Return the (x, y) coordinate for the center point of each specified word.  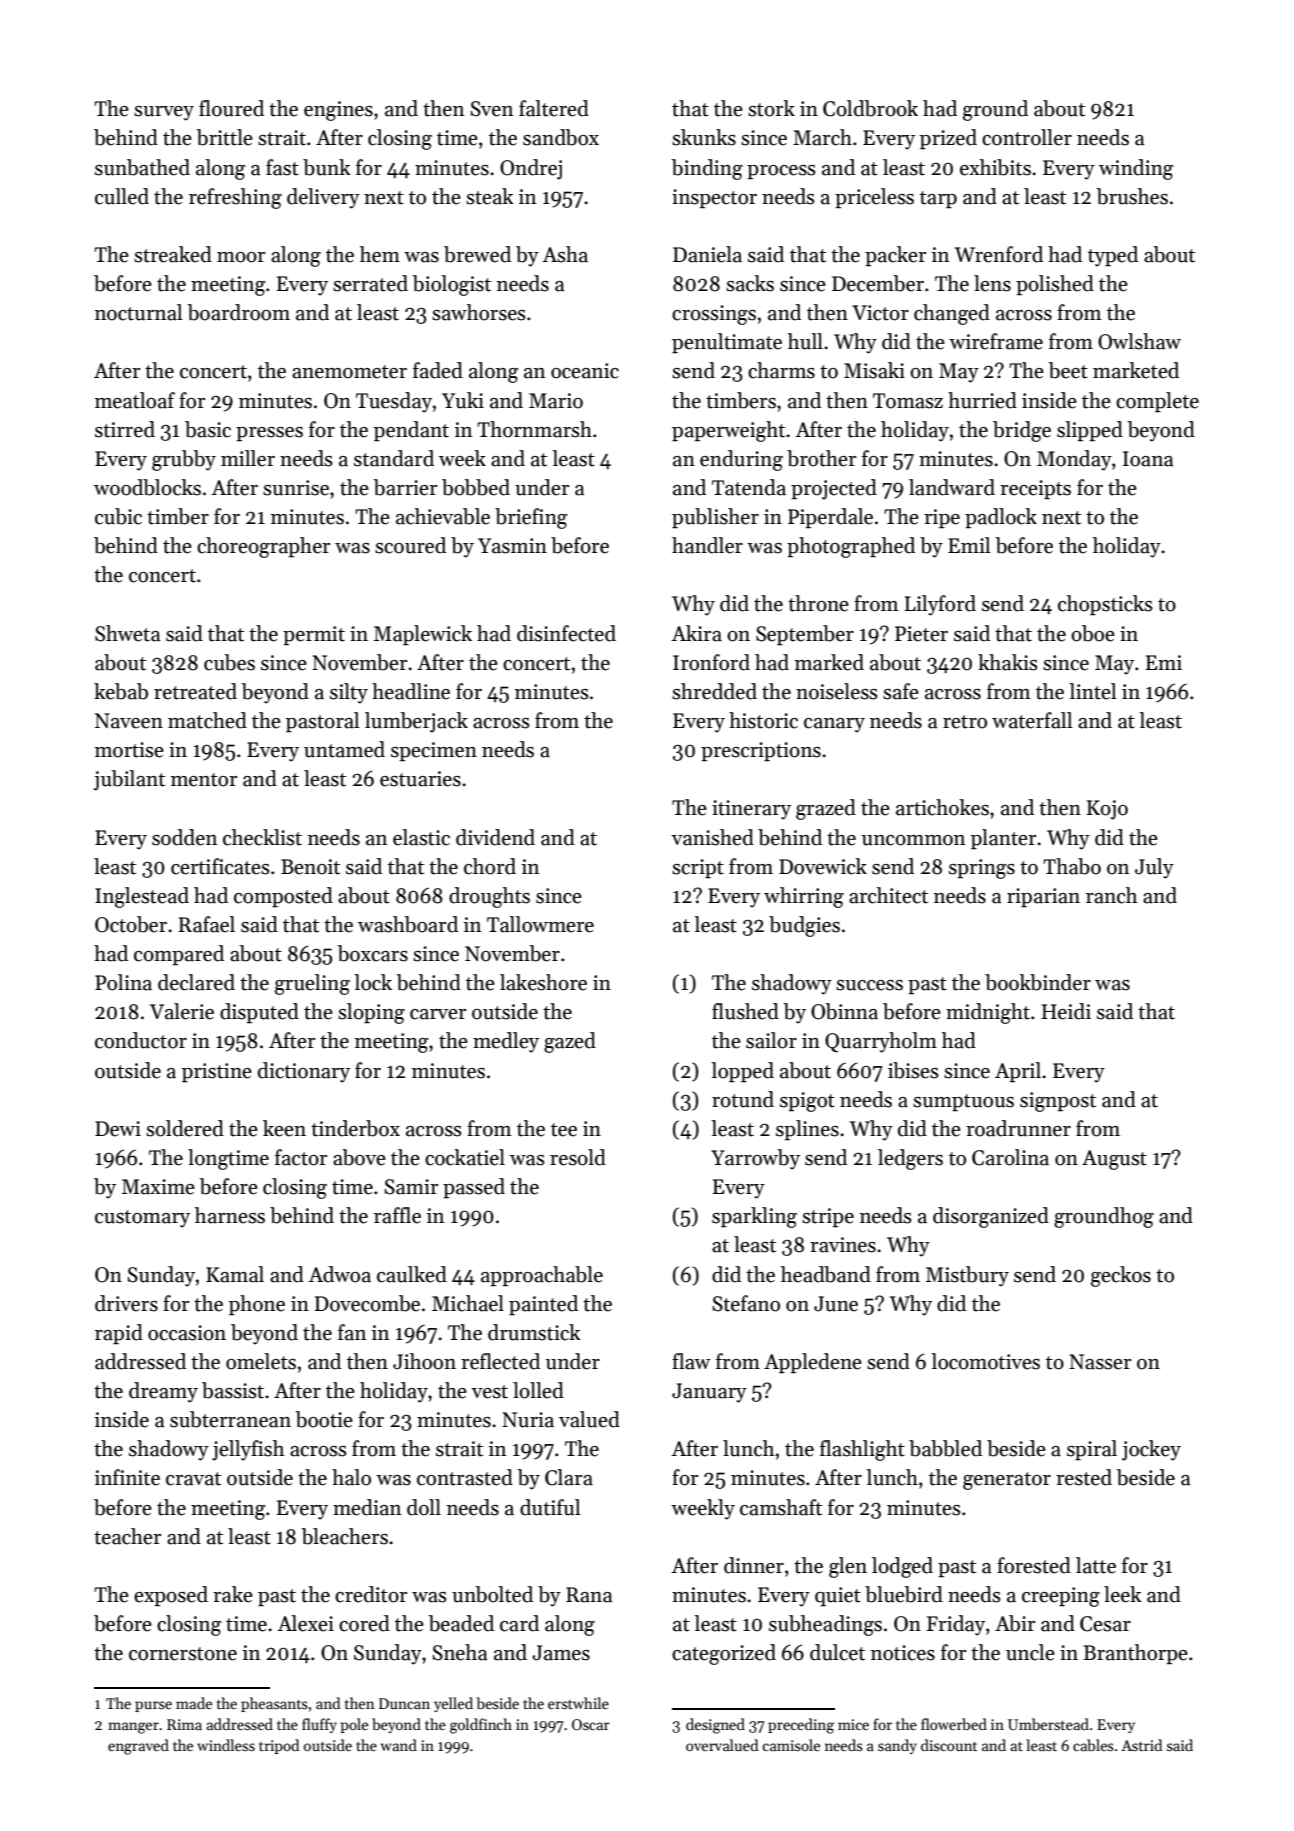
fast (282, 167)
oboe (1093, 633)
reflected (500, 1361)
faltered (554, 108)
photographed (851, 547)
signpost (1058, 1102)
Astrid (1141, 1745)
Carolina (1010, 1157)
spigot (807, 1102)
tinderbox (355, 1128)
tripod (279, 1746)
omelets (261, 1361)
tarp (938, 199)
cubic (118, 516)
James (561, 1653)
